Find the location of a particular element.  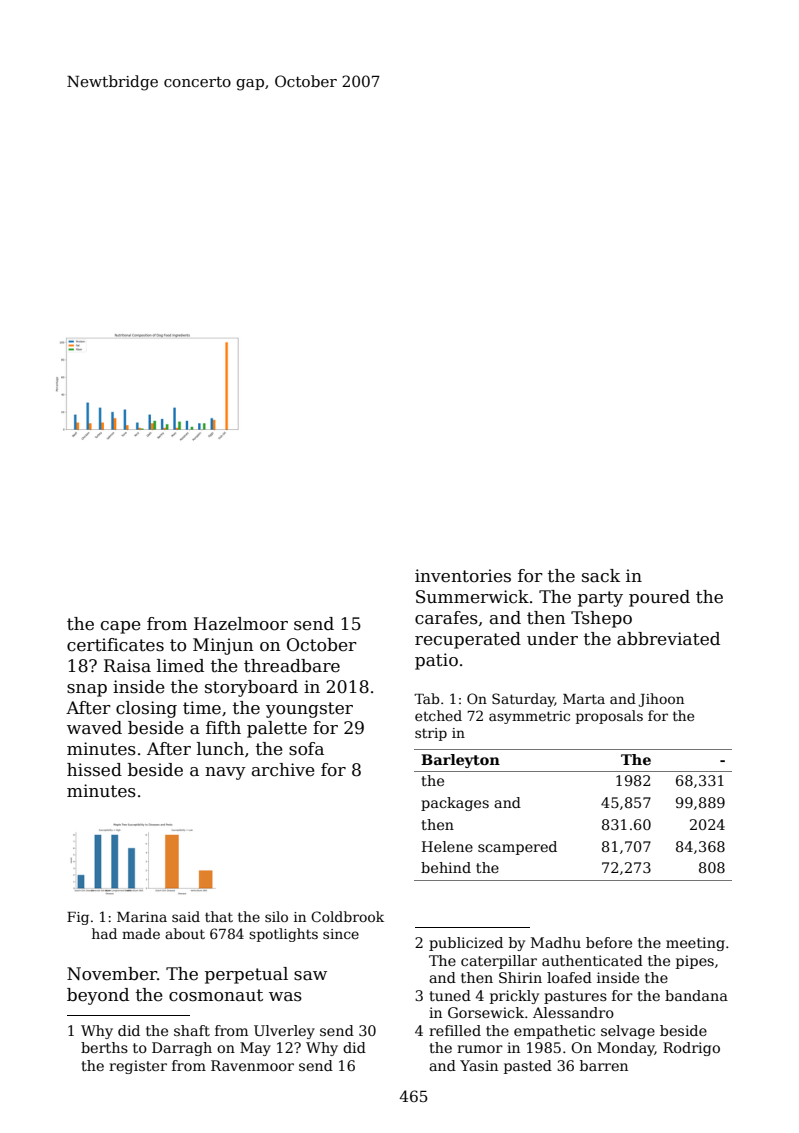

Marta is located at coordinates (584, 699).
